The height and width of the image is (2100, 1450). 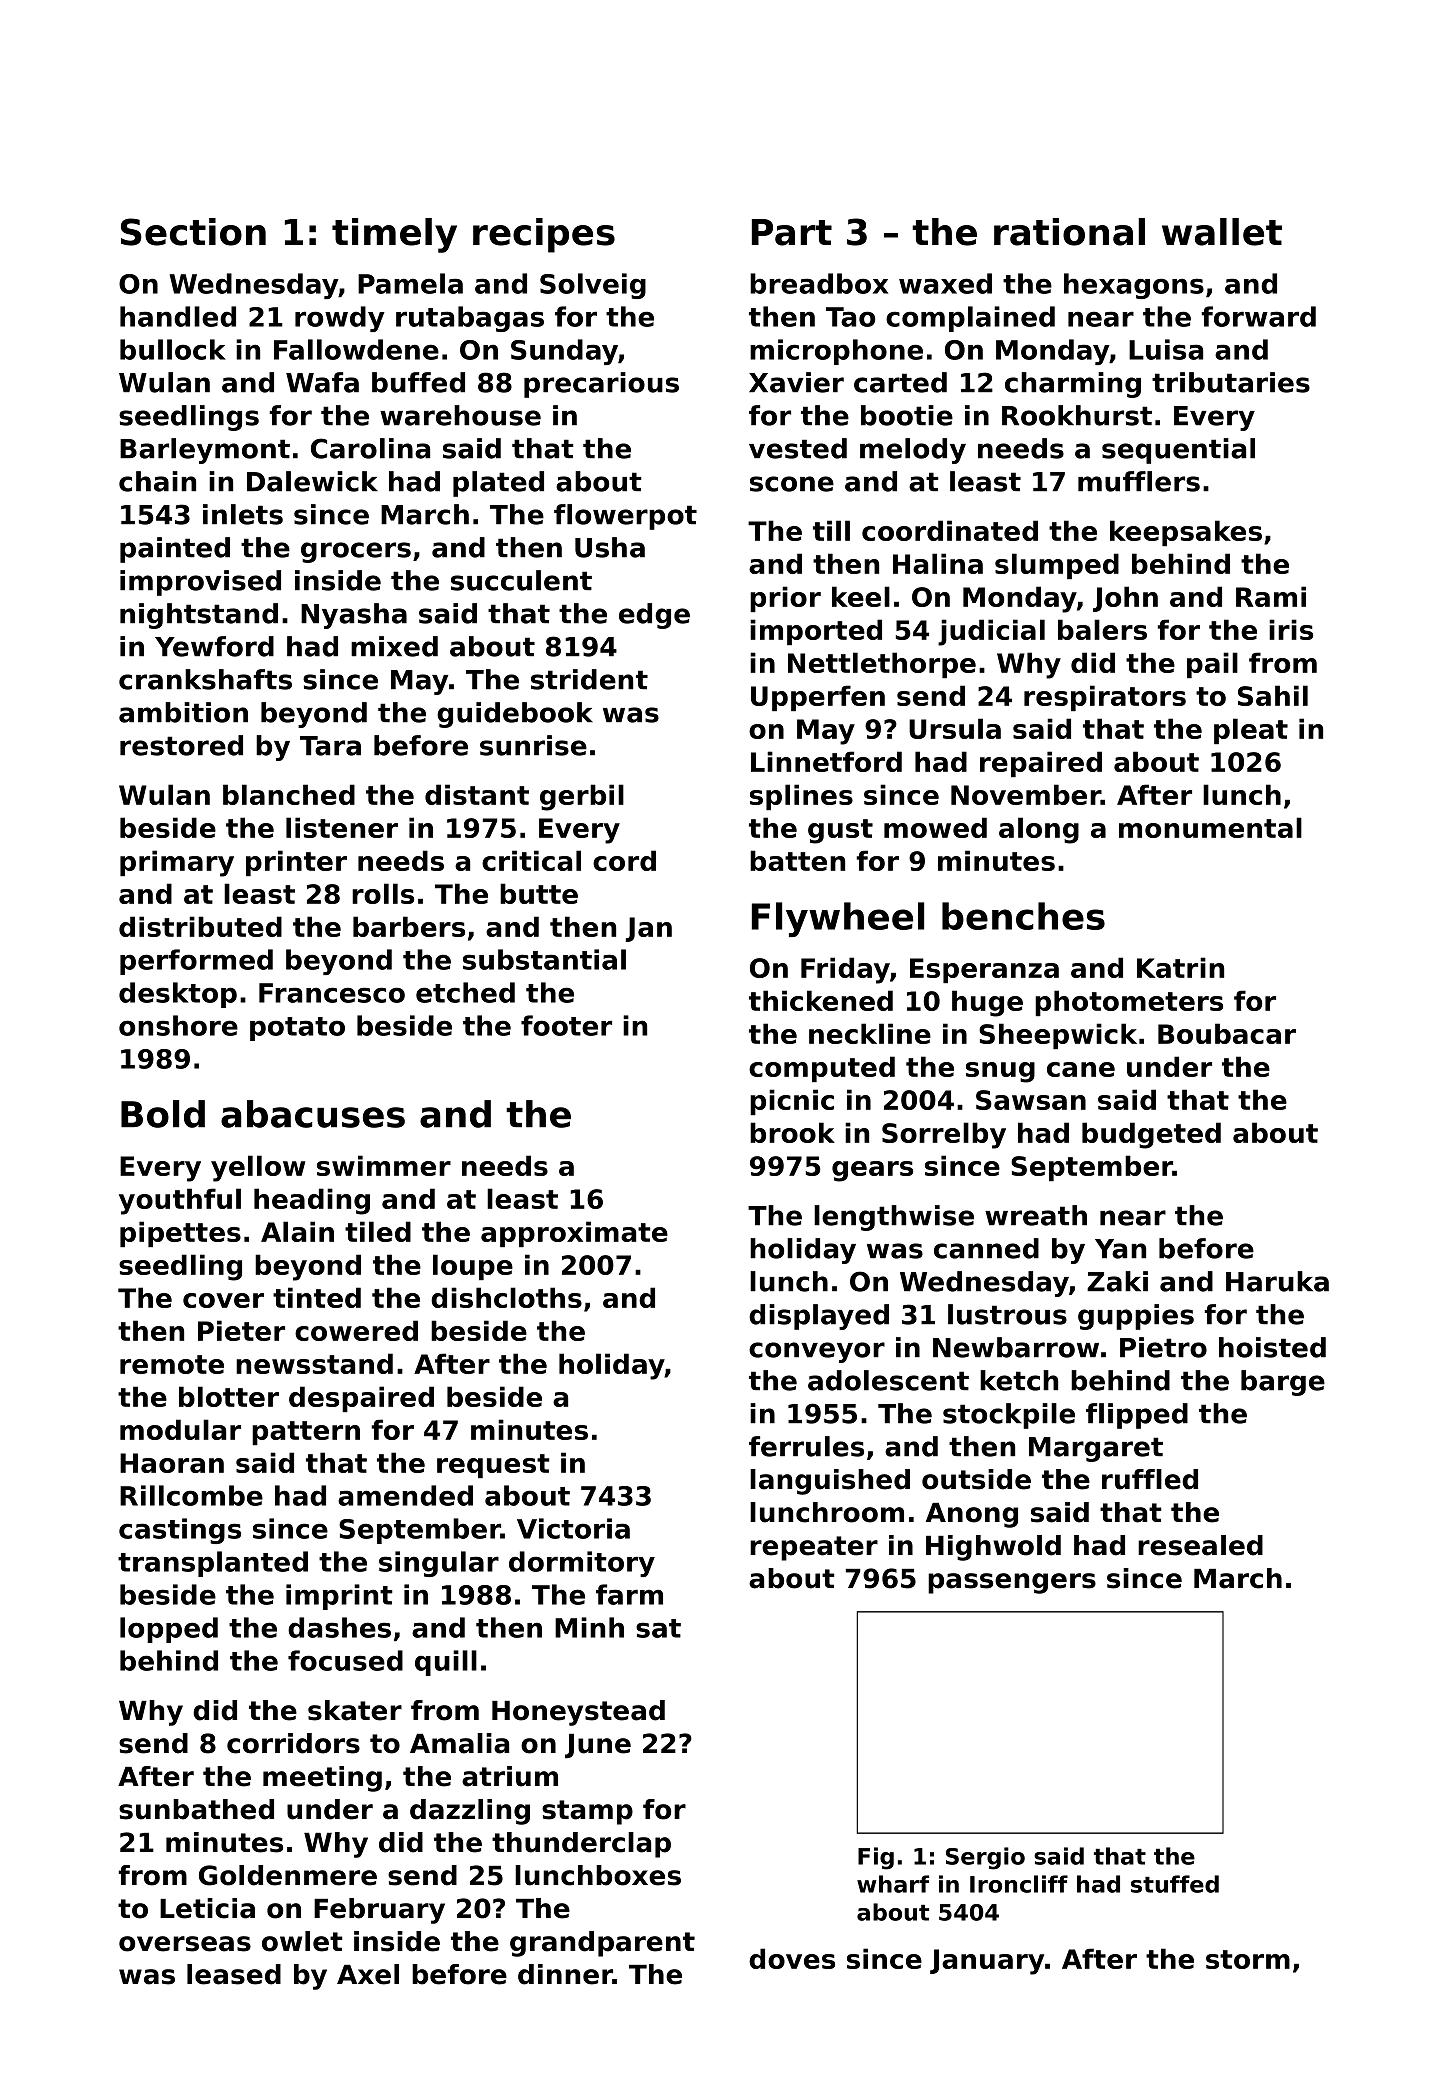 I want to click on Tara, so click(x=330, y=746).
